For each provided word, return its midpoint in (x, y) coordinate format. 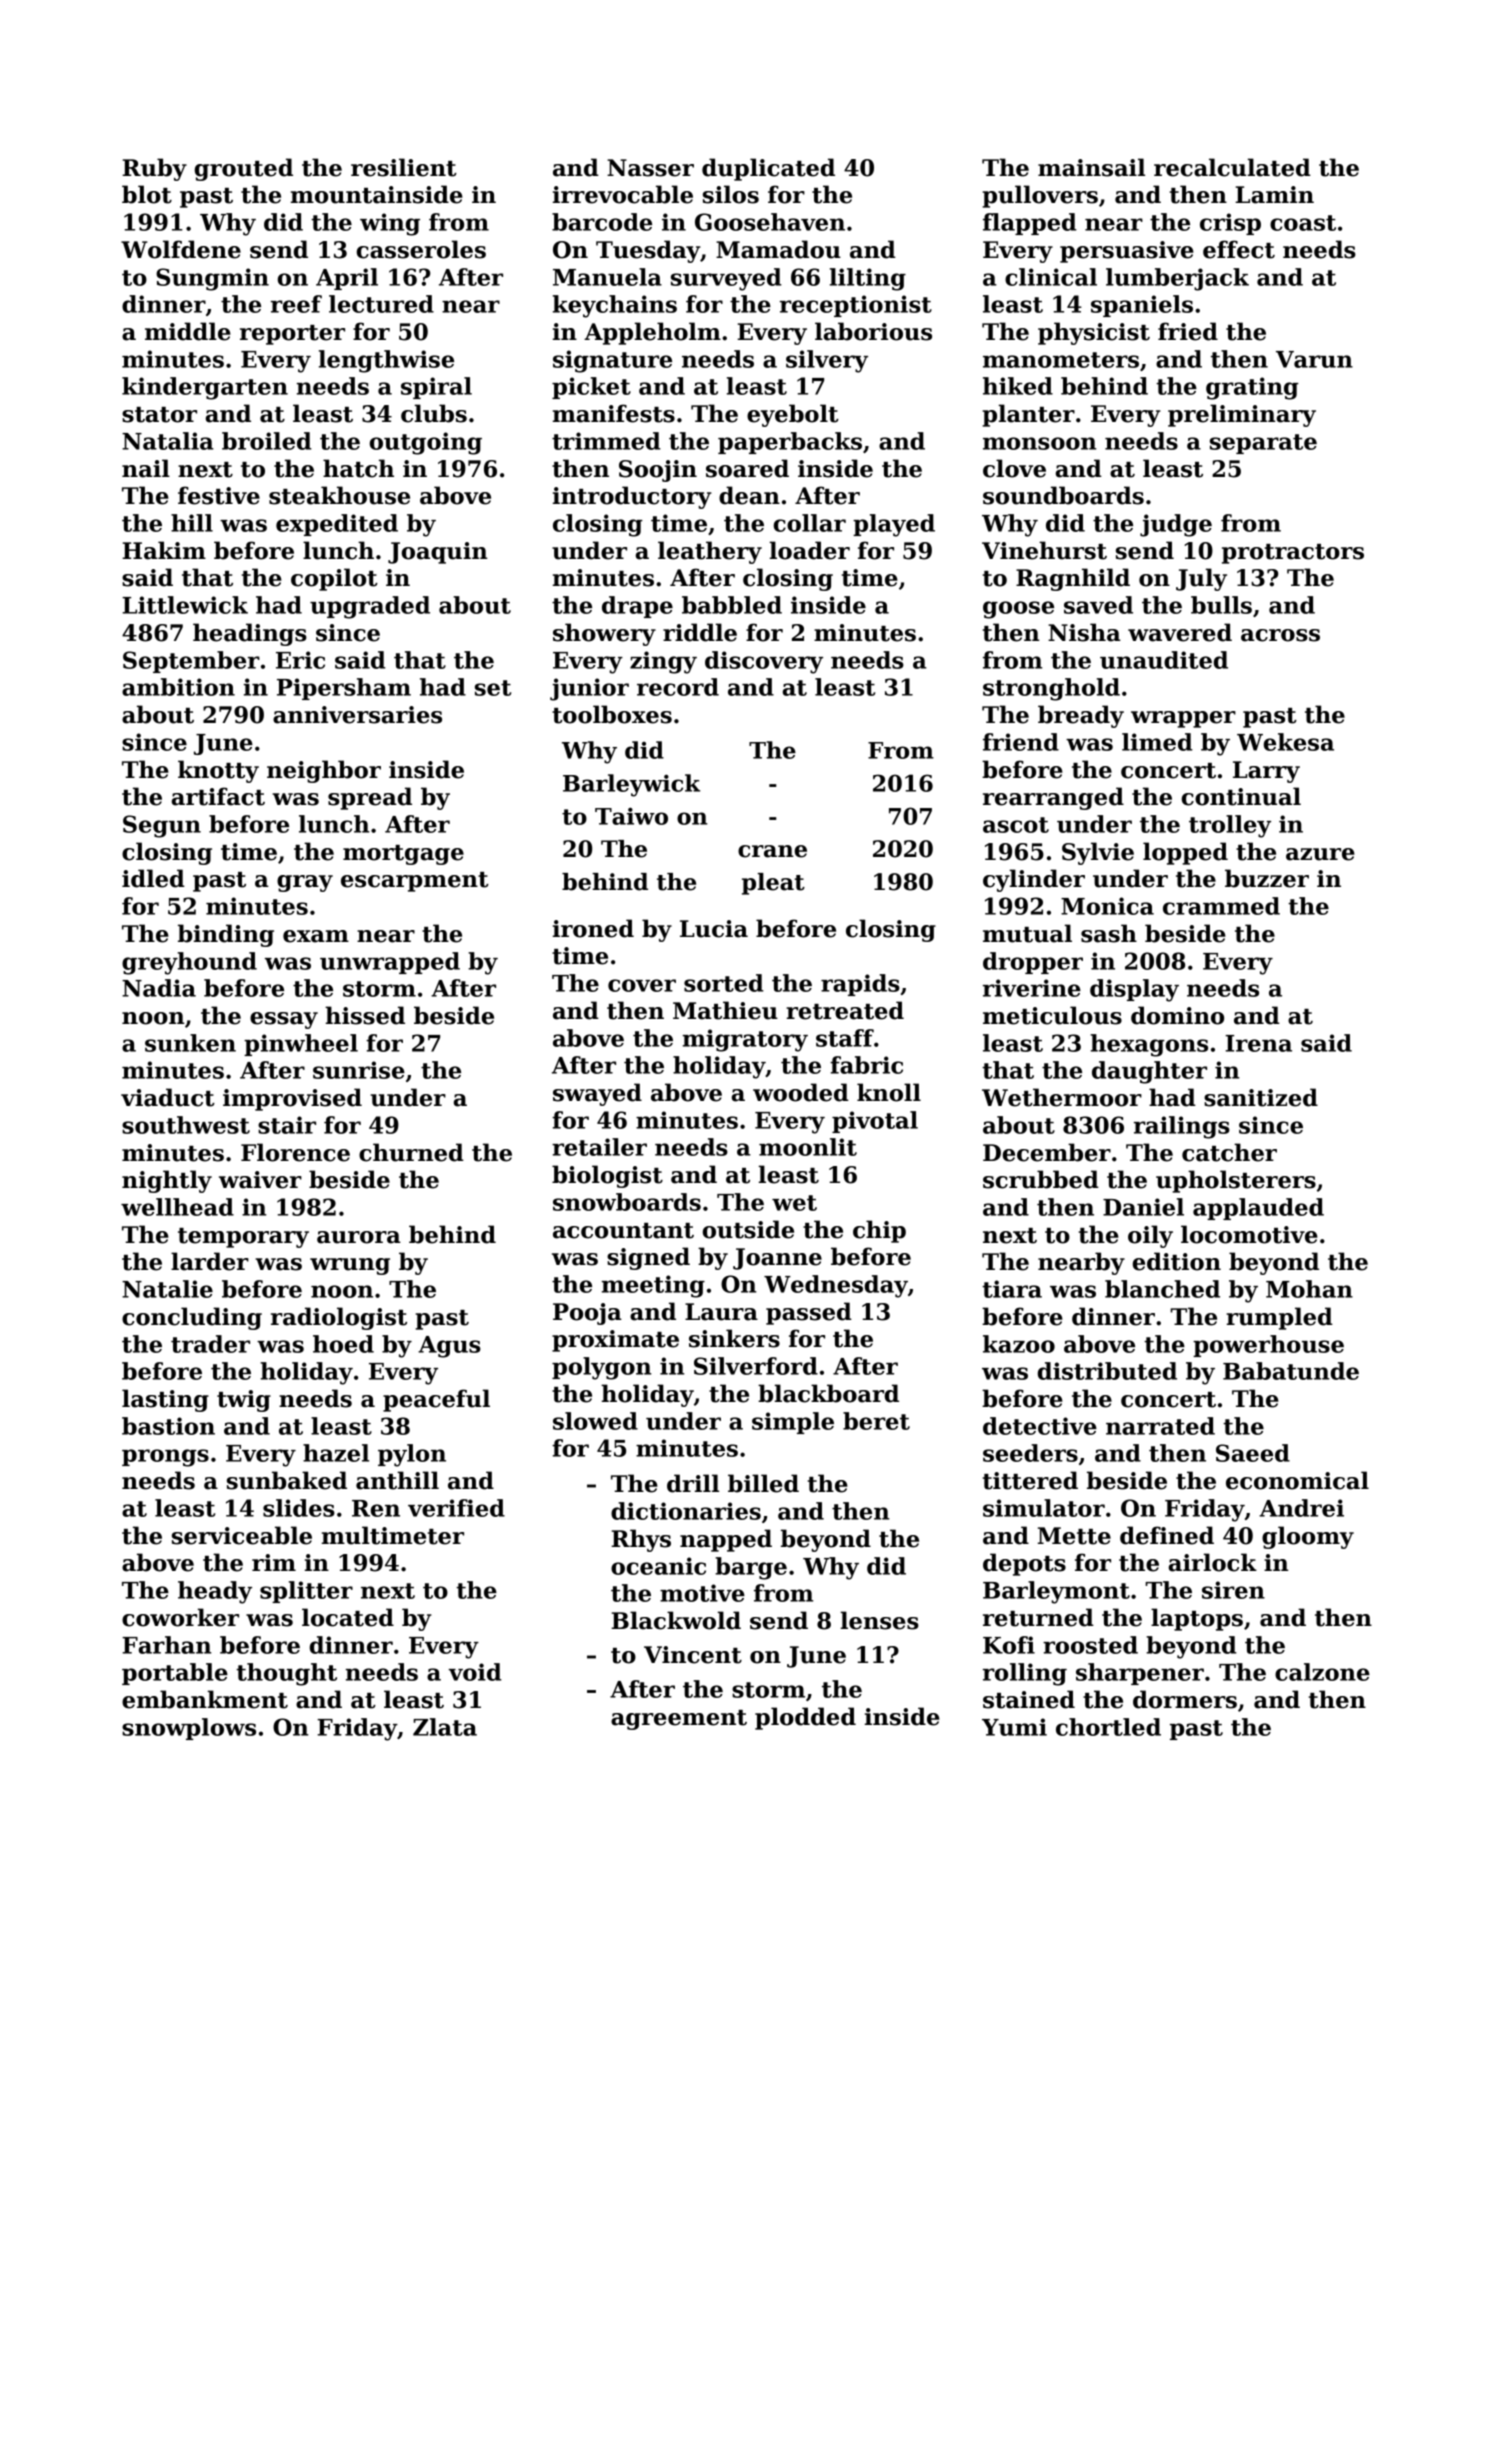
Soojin (658, 471)
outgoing (426, 443)
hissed (365, 1015)
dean (749, 495)
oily (1150, 1236)
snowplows (189, 1729)
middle (188, 331)
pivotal (875, 1122)
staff (845, 1038)
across (1280, 635)
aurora (359, 1237)
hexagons (1149, 1045)
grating (1252, 388)
